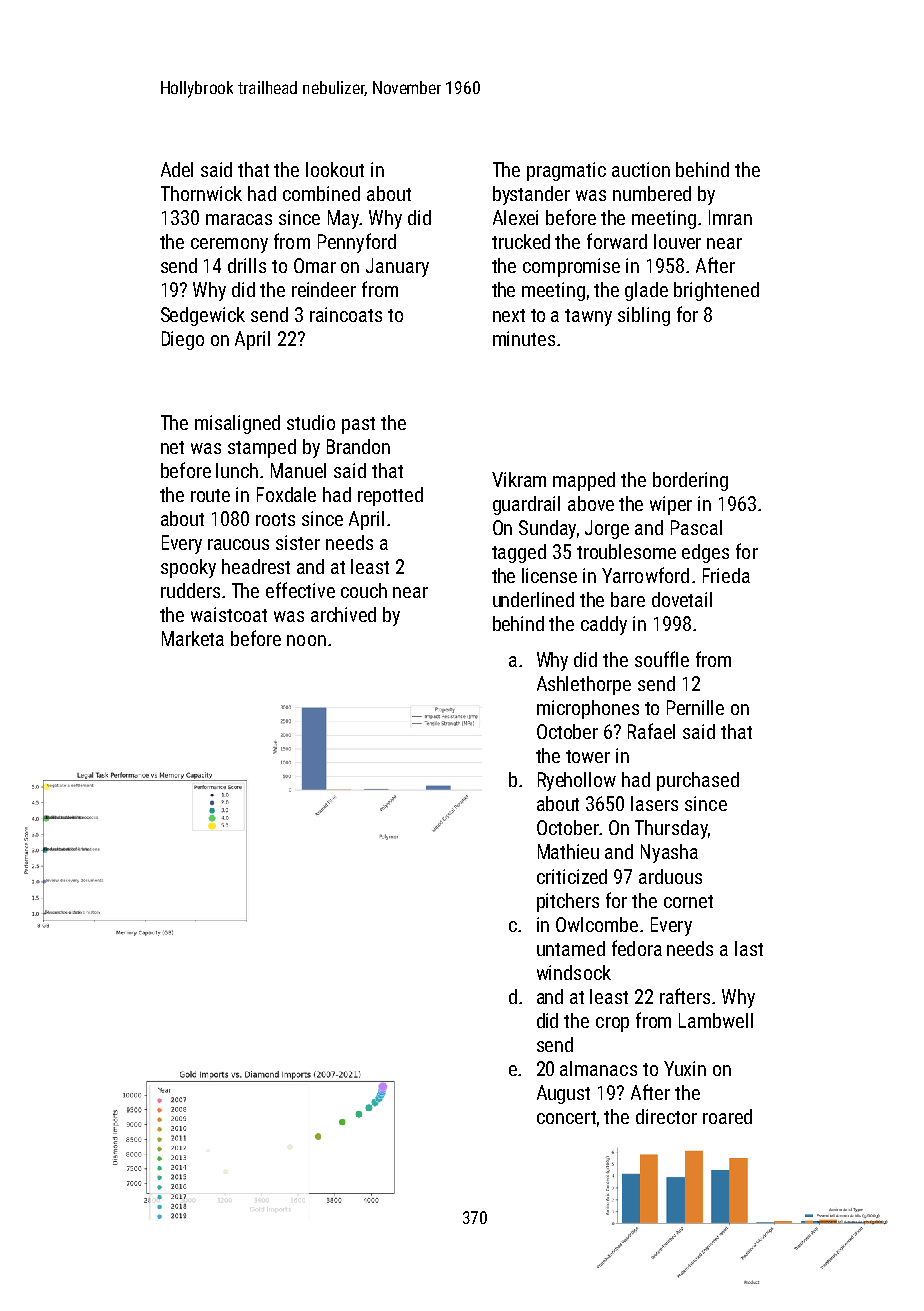  I want to click on concert, so click(566, 1117).
